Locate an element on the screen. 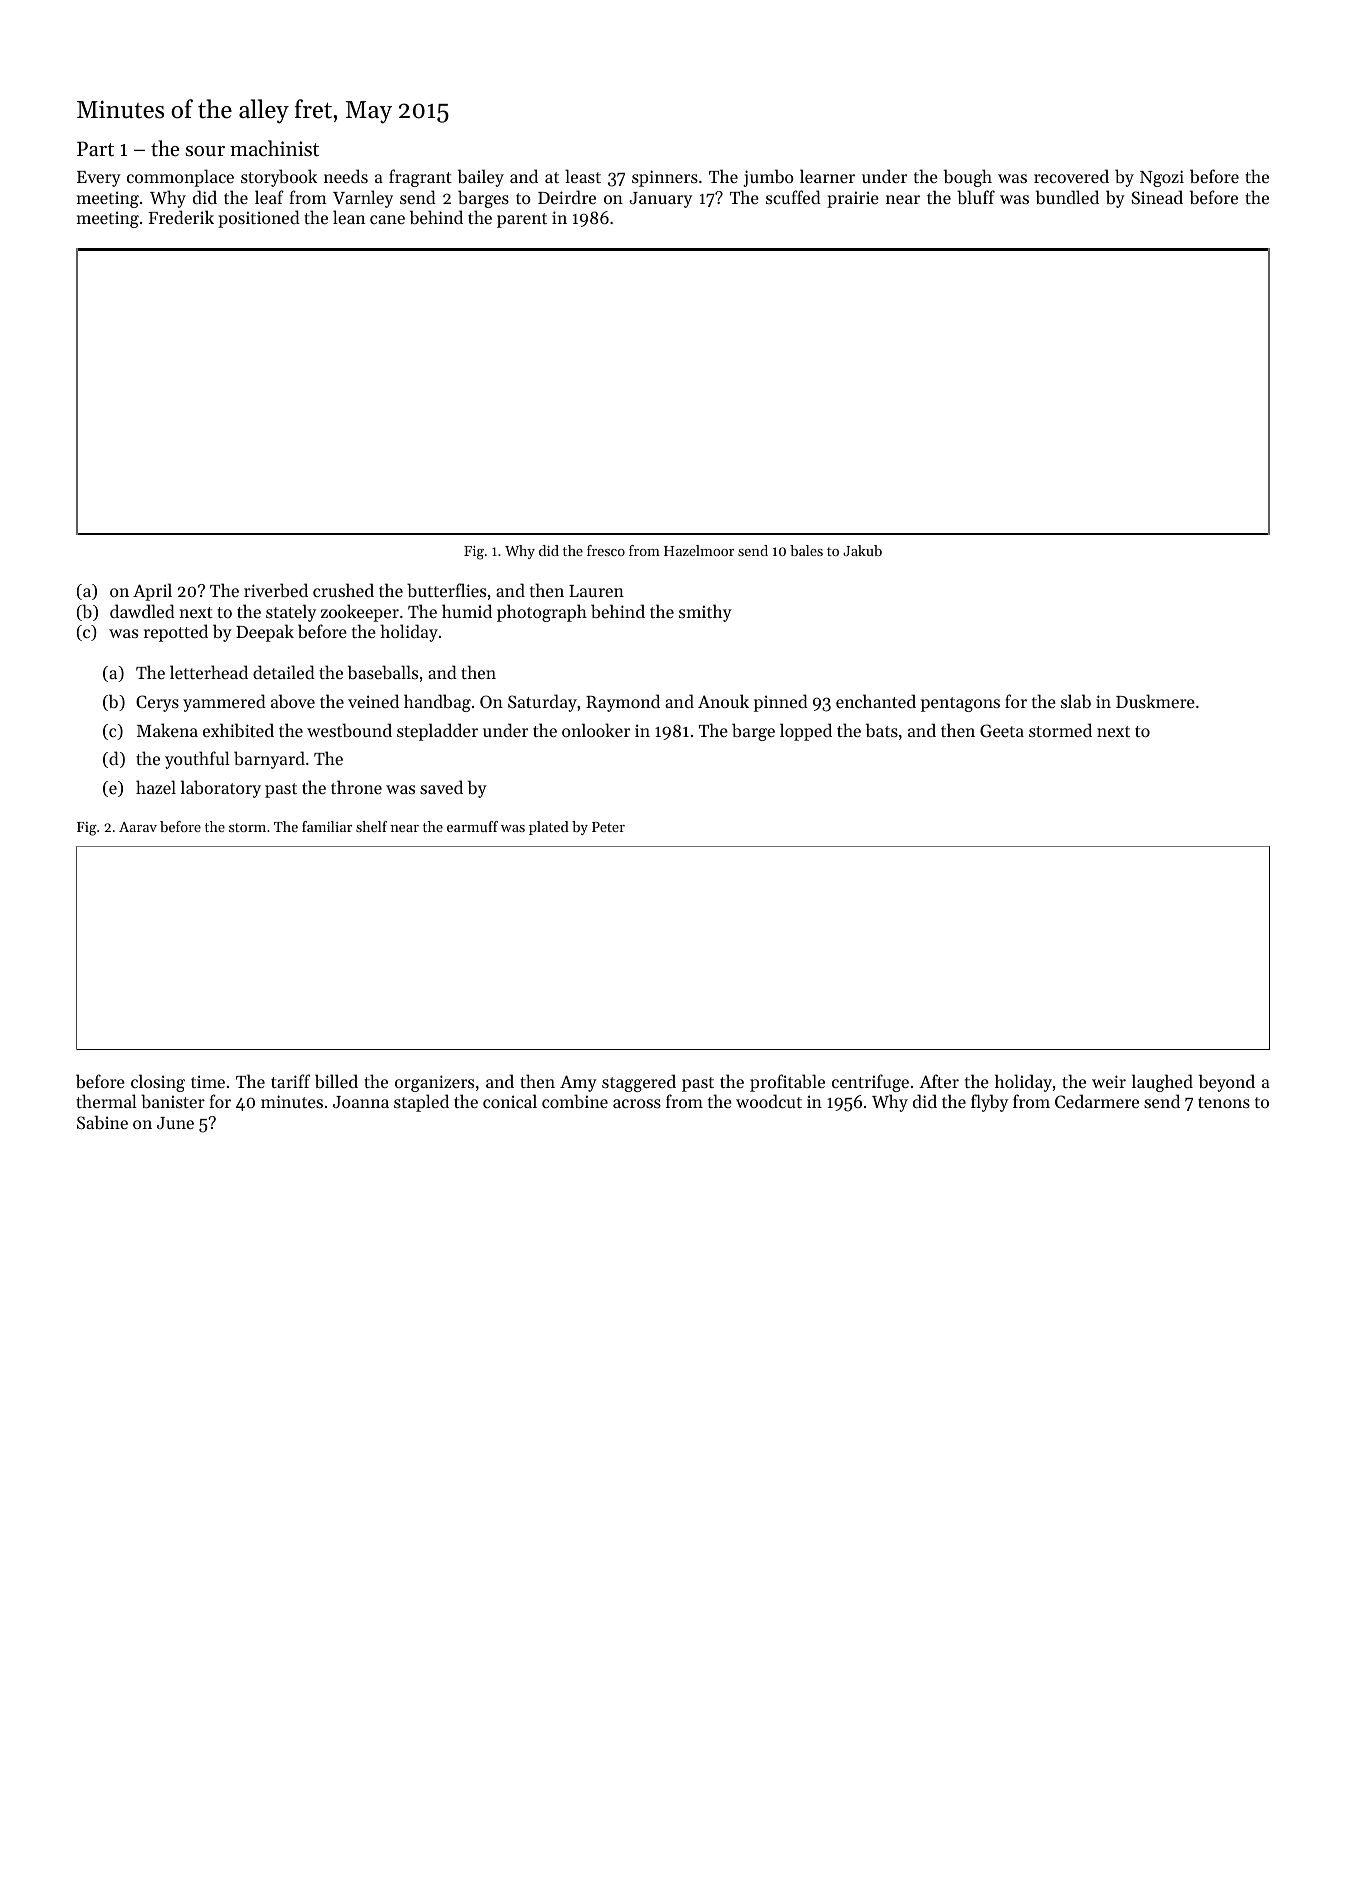  Anouk is located at coordinates (723, 701).
